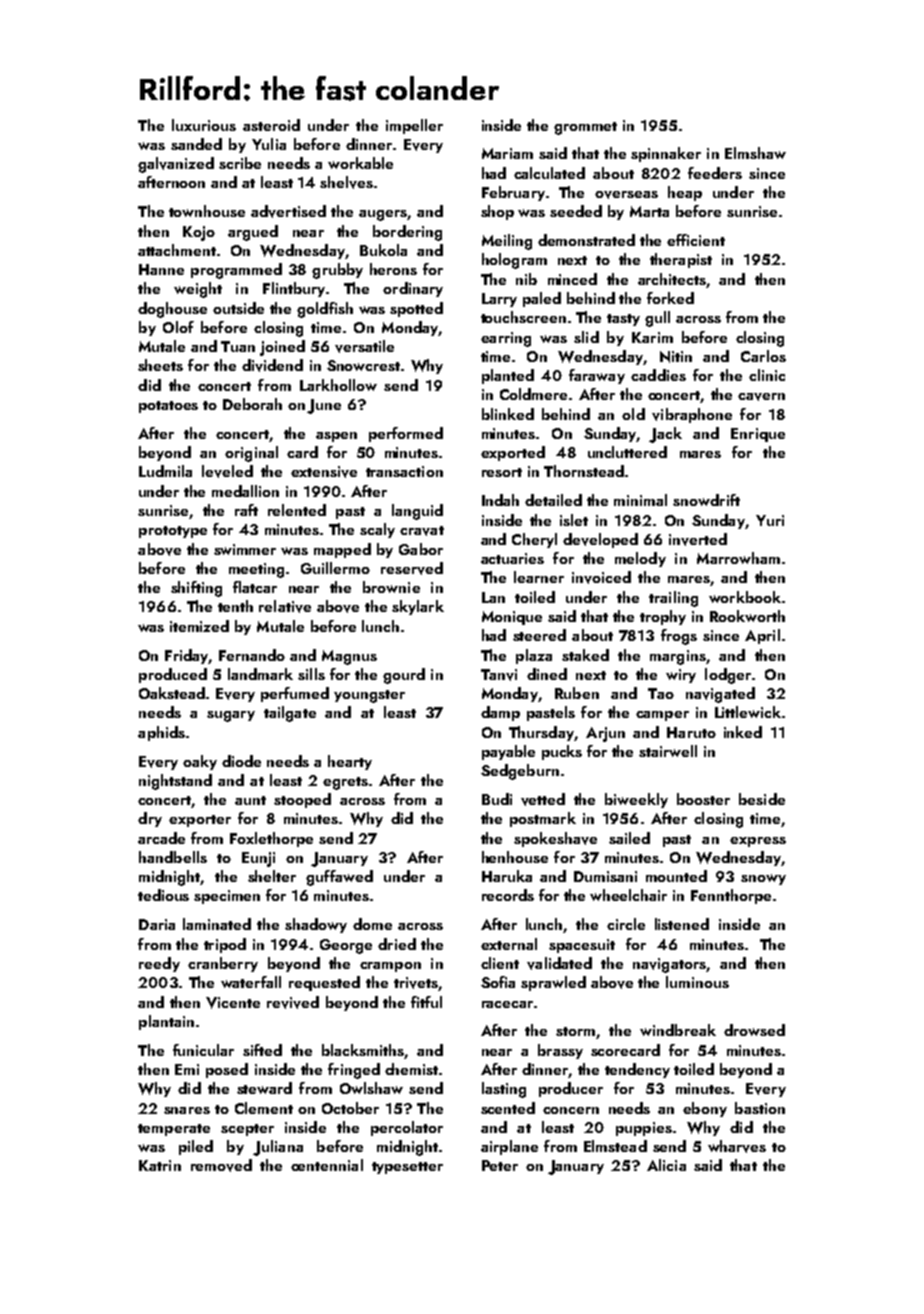 The height and width of the screenshot is (1314, 924). What do you see at coordinates (404, 676) in the screenshot?
I see `gourd` at bounding box center [404, 676].
